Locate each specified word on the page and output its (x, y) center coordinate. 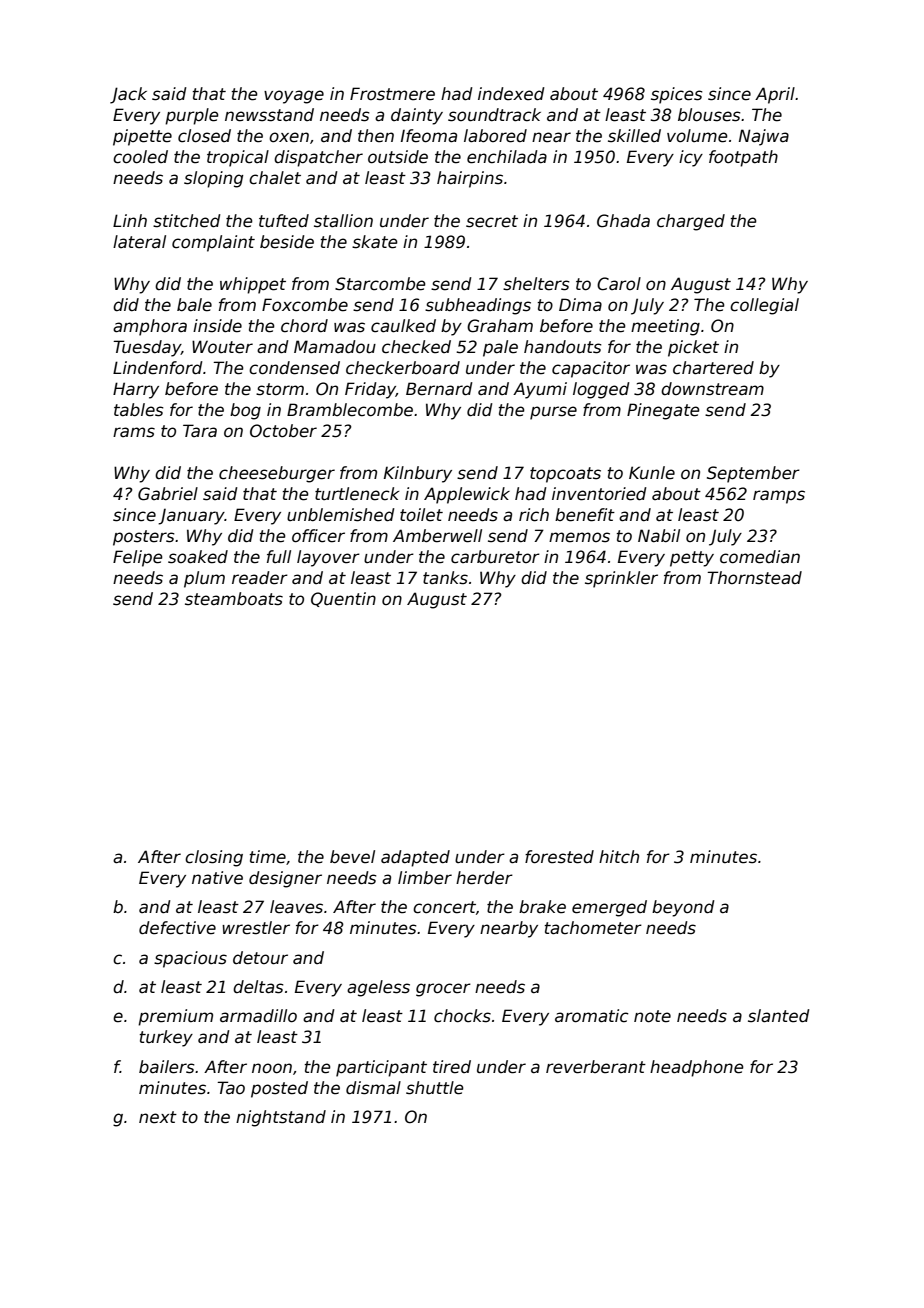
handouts (563, 347)
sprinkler (621, 579)
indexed (511, 94)
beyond (683, 908)
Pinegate (663, 411)
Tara (200, 430)
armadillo (258, 1016)
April (775, 95)
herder (484, 878)
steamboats (234, 599)
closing (214, 858)
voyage (294, 97)
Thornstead (754, 578)
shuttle (435, 1088)
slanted (779, 1016)
